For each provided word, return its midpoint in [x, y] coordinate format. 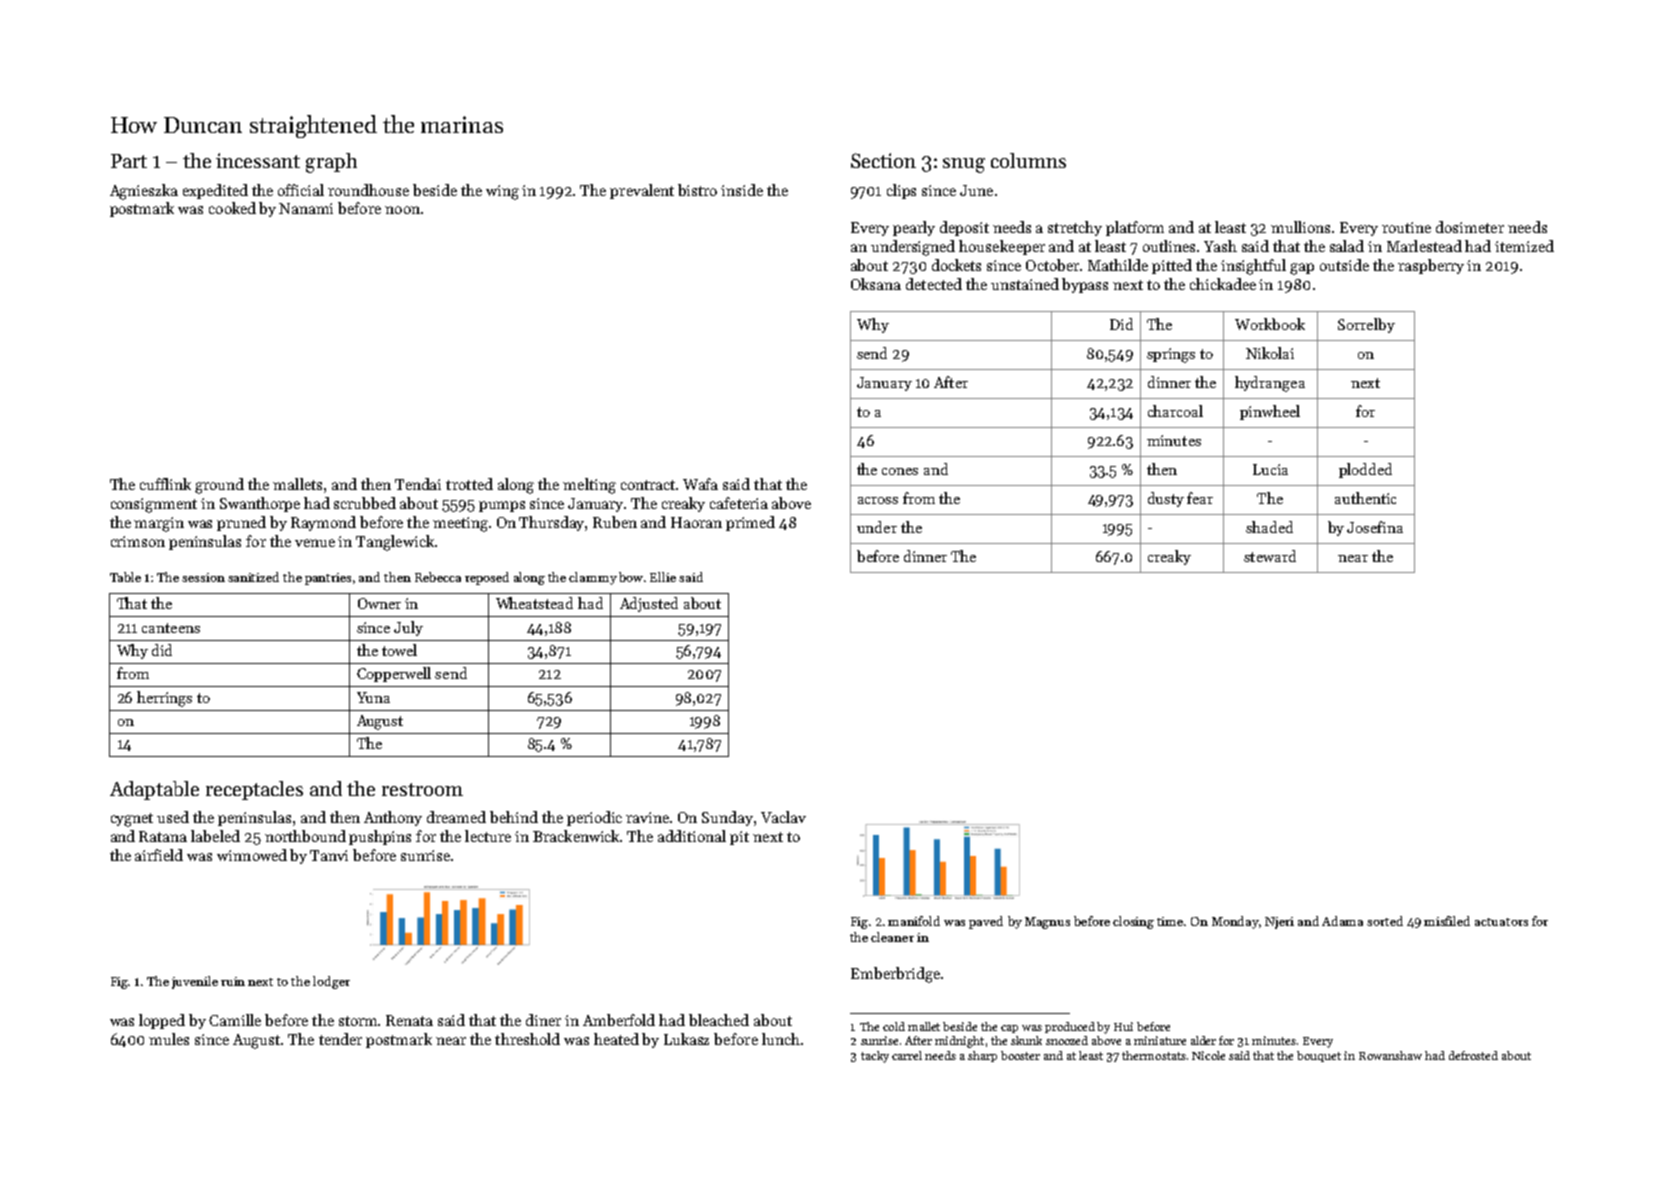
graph [331, 163]
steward [1270, 556]
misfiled [1447, 921]
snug [964, 165]
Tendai [418, 484]
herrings [164, 699]
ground [219, 486]
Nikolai [1270, 353]
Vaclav [783, 817]
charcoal [1175, 411]
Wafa [700, 484]
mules [169, 1039]
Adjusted [649, 604]
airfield [159, 855]
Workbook [1270, 324]
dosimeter [1470, 227]
